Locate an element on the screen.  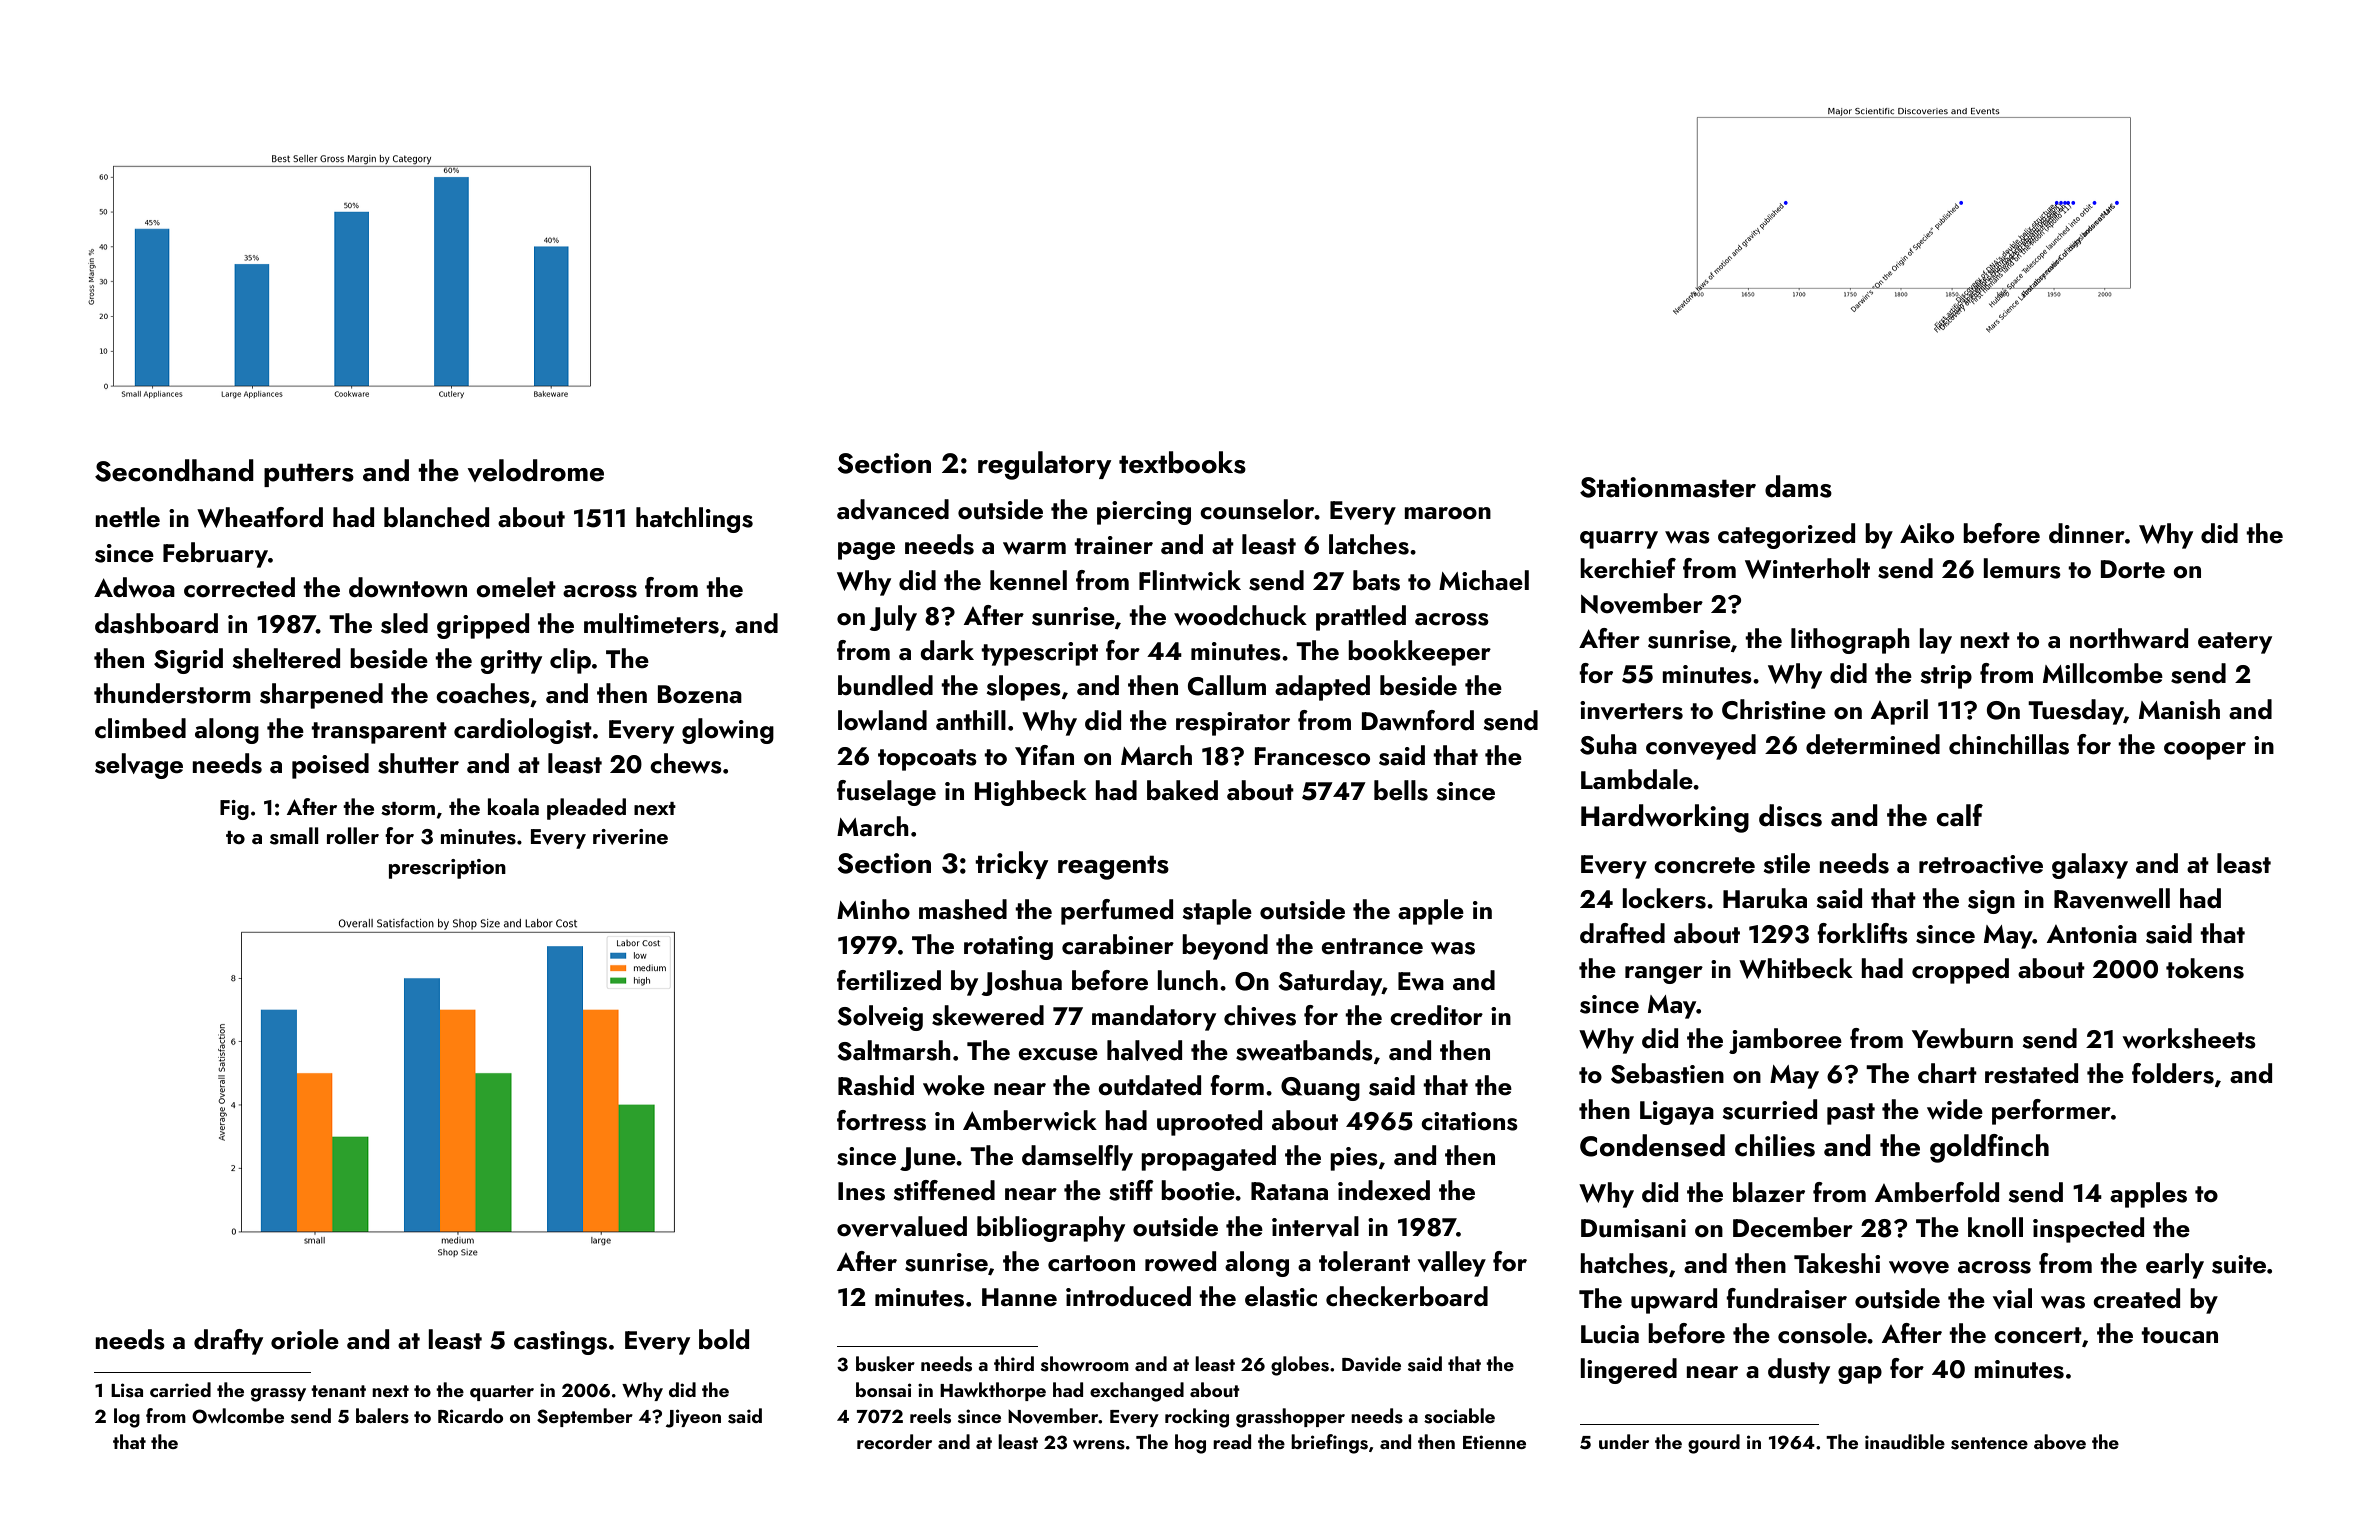
pleaded is located at coordinates (586, 809).
